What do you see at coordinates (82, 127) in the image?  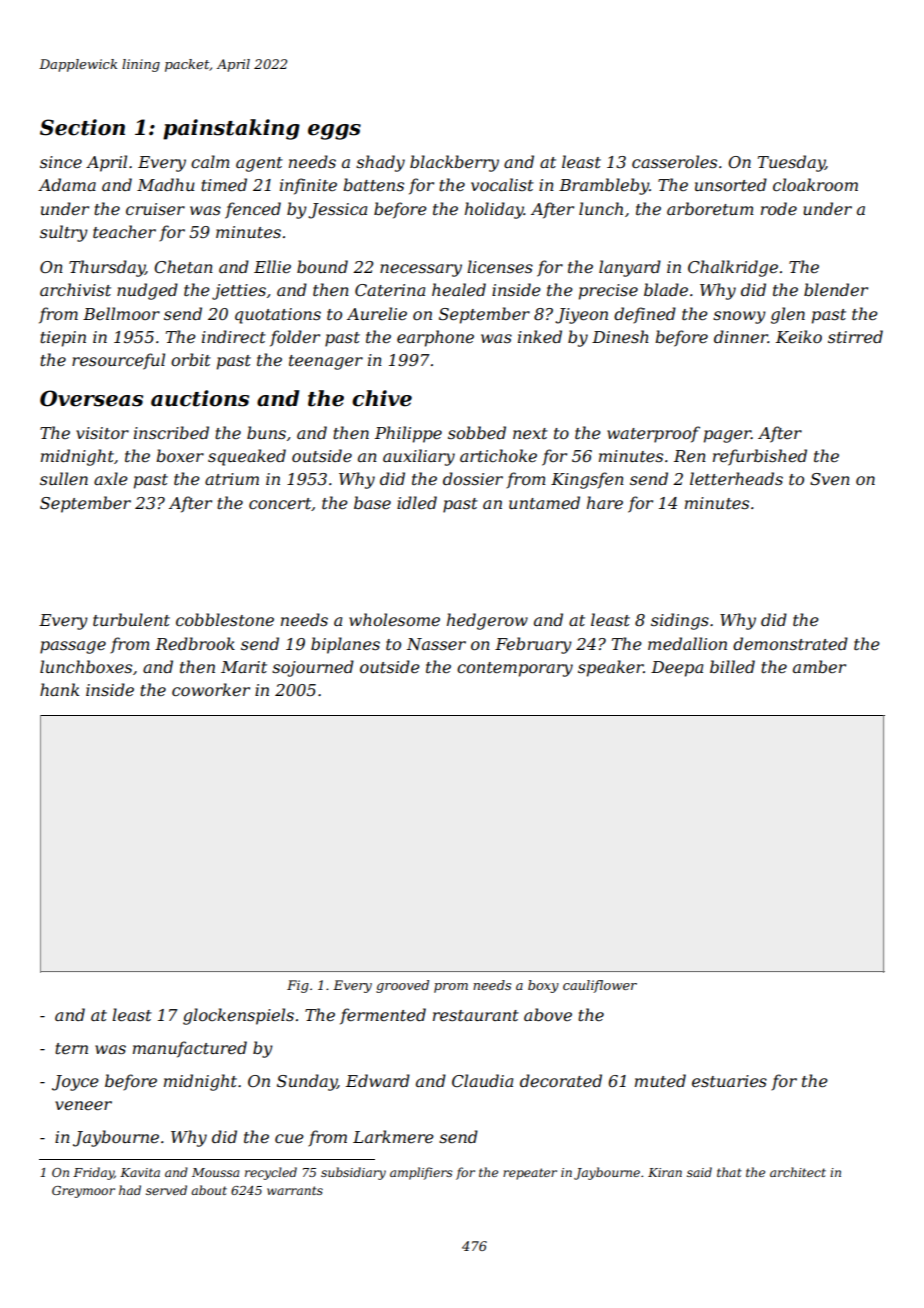 I see `Section` at bounding box center [82, 127].
